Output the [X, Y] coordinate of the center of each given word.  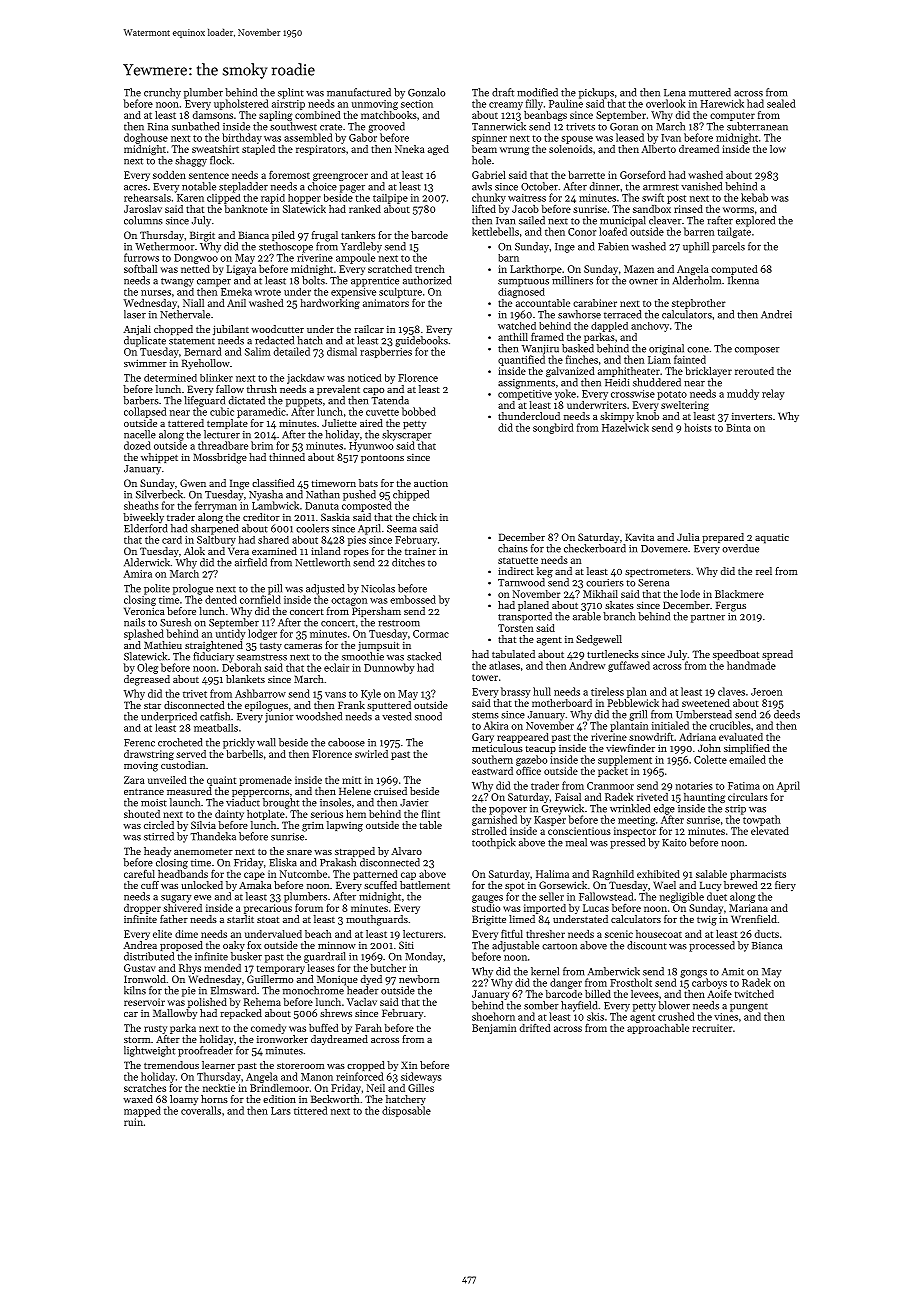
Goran [624, 127]
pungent [749, 1007]
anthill [513, 337]
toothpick [494, 843]
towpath [762, 820]
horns [214, 1099]
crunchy [162, 93]
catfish [215, 716]
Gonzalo [426, 92]
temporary [281, 969]
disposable [406, 1111]
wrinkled [630, 808]
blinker [216, 378]
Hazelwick [625, 427]
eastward [492, 771]
